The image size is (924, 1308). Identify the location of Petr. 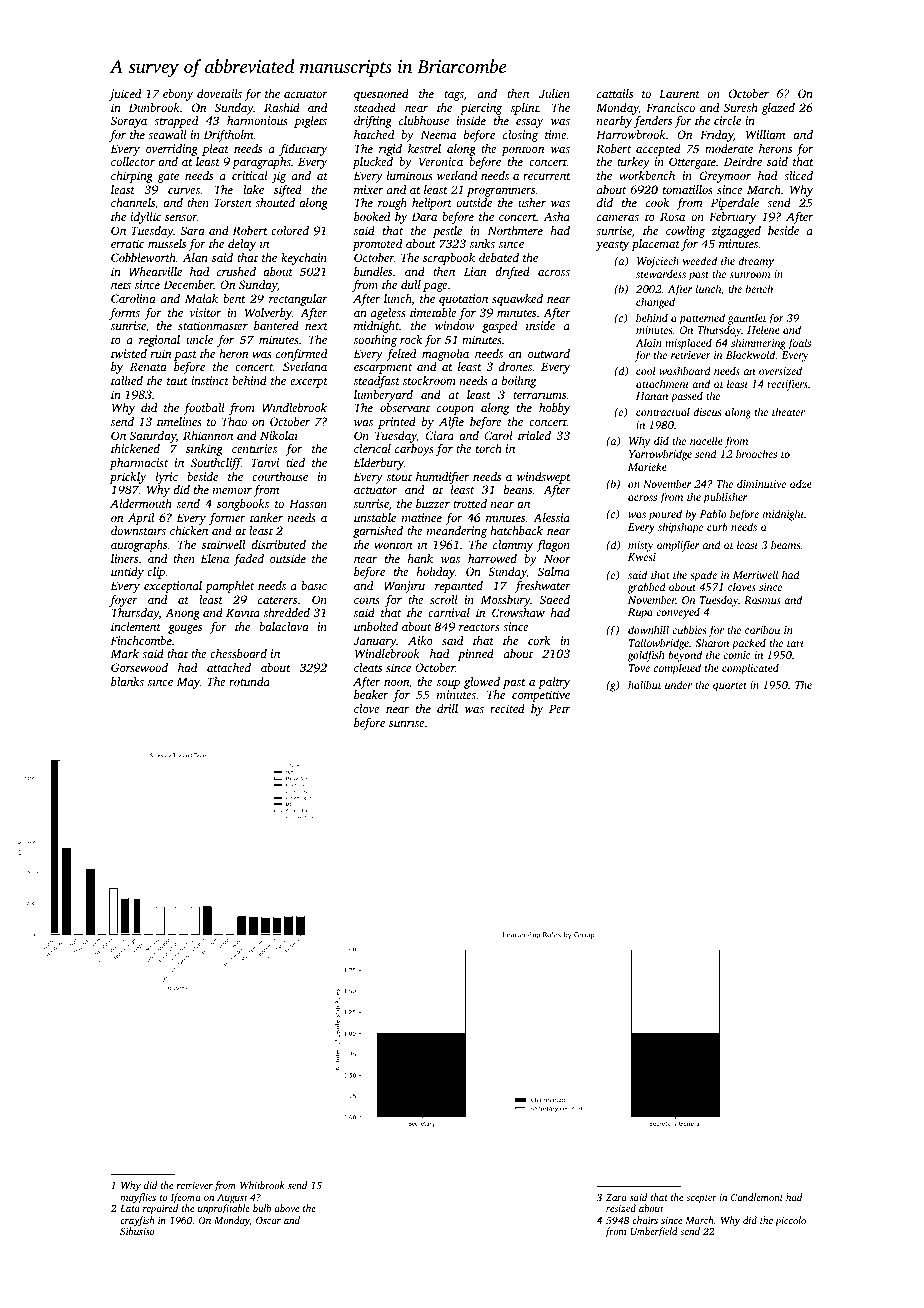
(560, 708).
